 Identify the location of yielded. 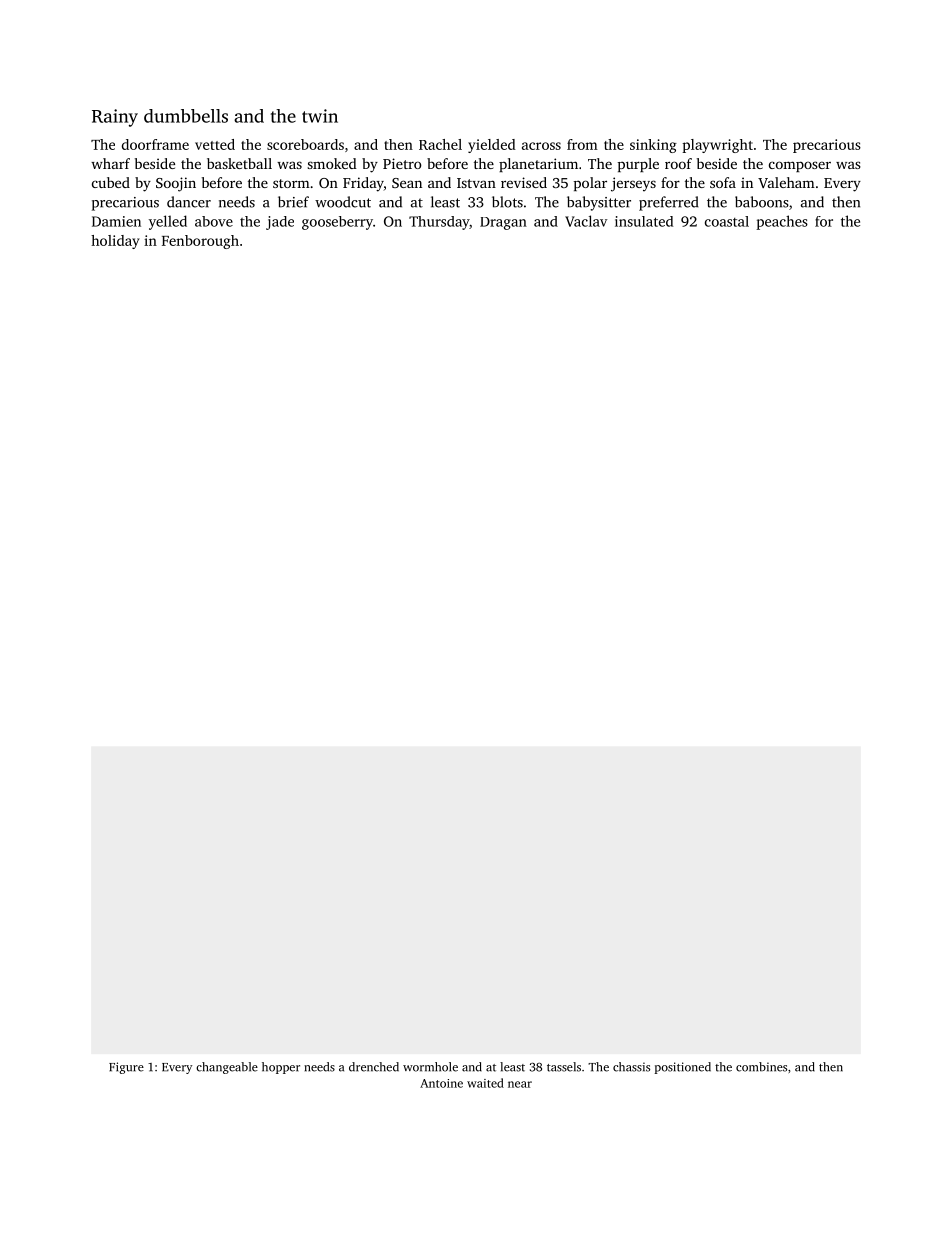
(492, 146).
